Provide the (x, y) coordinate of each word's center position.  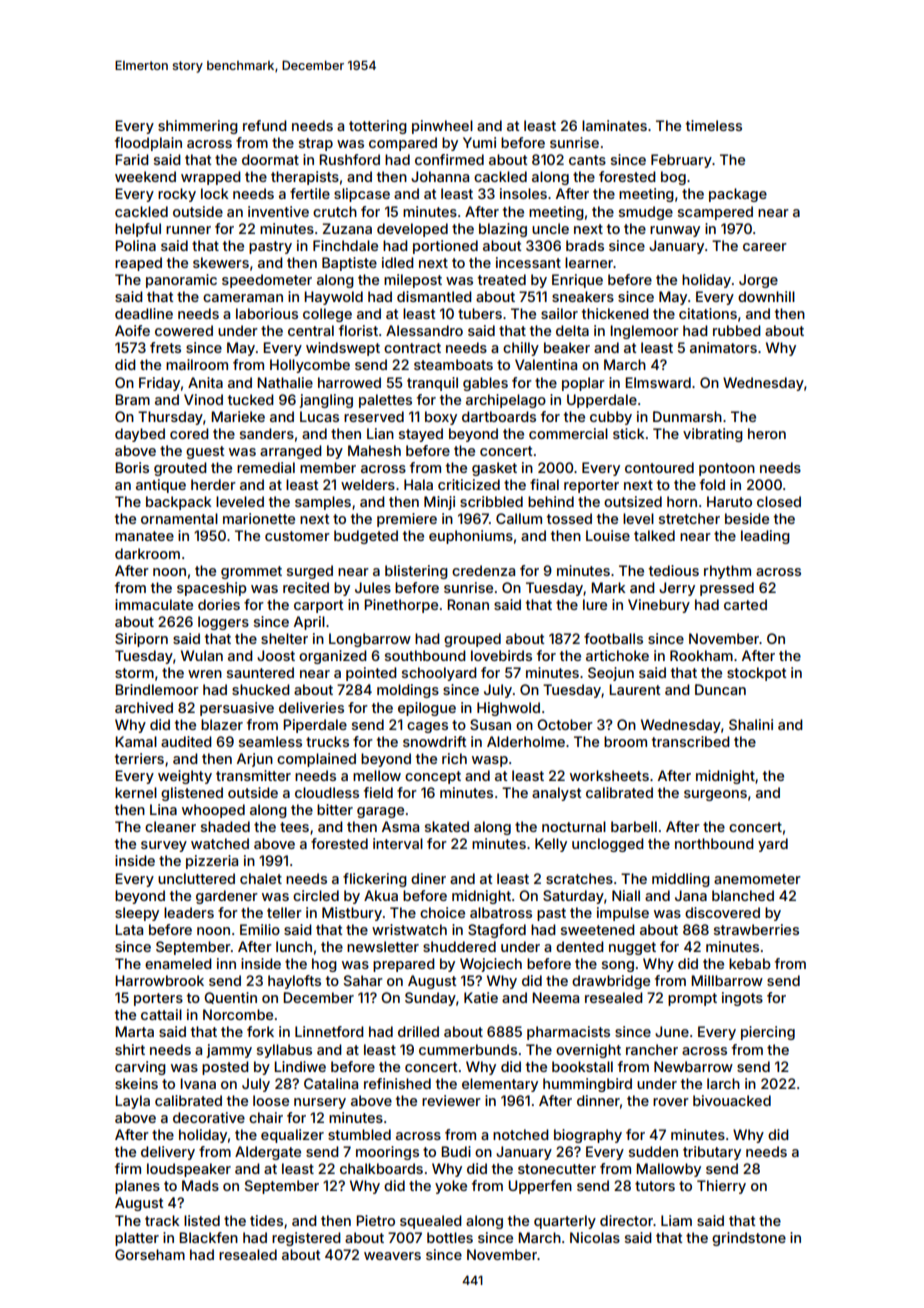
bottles (450, 1237)
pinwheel (442, 127)
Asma (400, 826)
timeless (714, 125)
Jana (691, 895)
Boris (132, 467)
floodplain (148, 144)
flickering (375, 880)
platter (137, 1239)
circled (316, 895)
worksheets (609, 775)
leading (765, 537)
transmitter (253, 775)
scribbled (491, 501)
